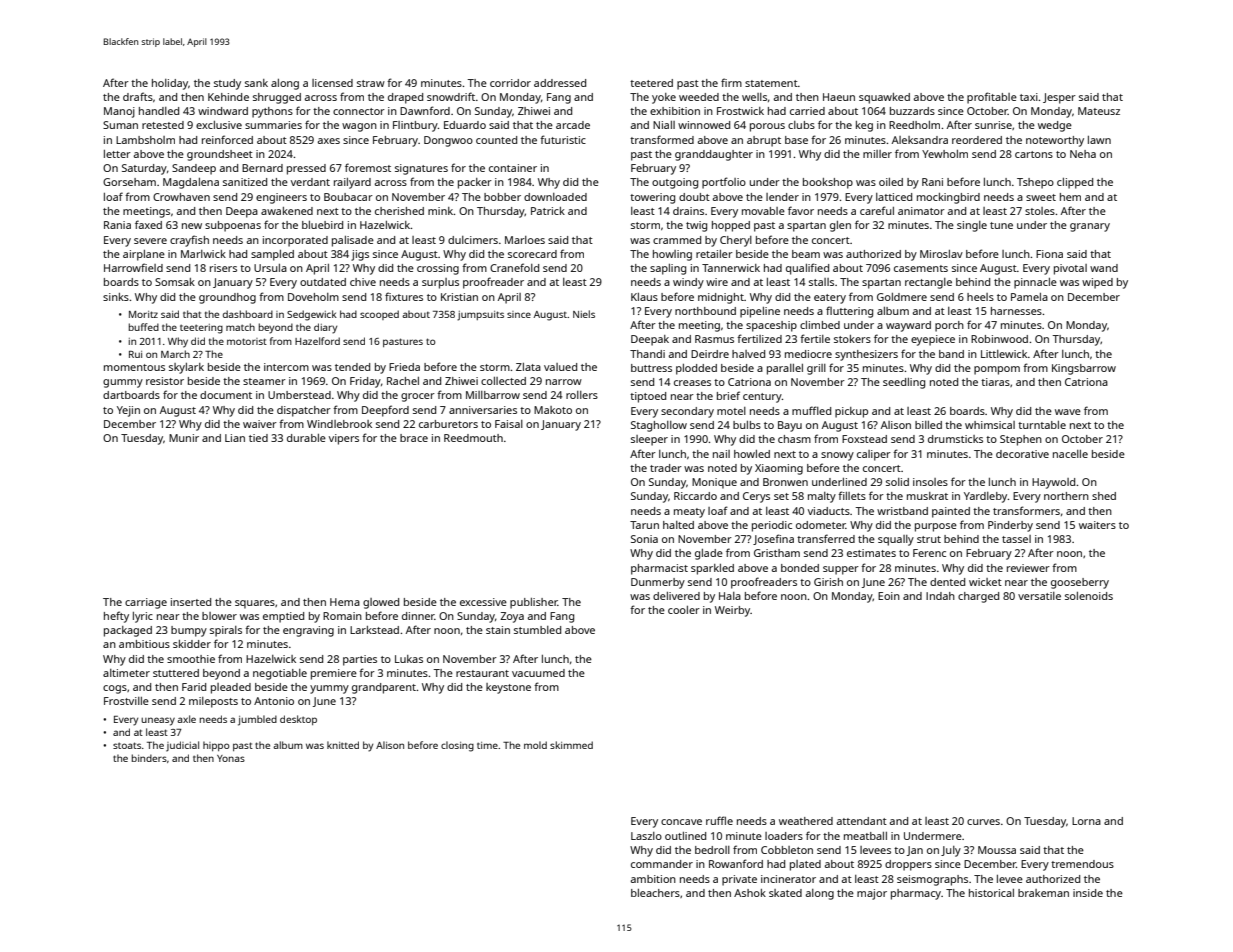 This screenshot has width=1233, height=952. What do you see at coordinates (560, 83) in the screenshot?
I see `addressed` at bounding box center [560, 83].
